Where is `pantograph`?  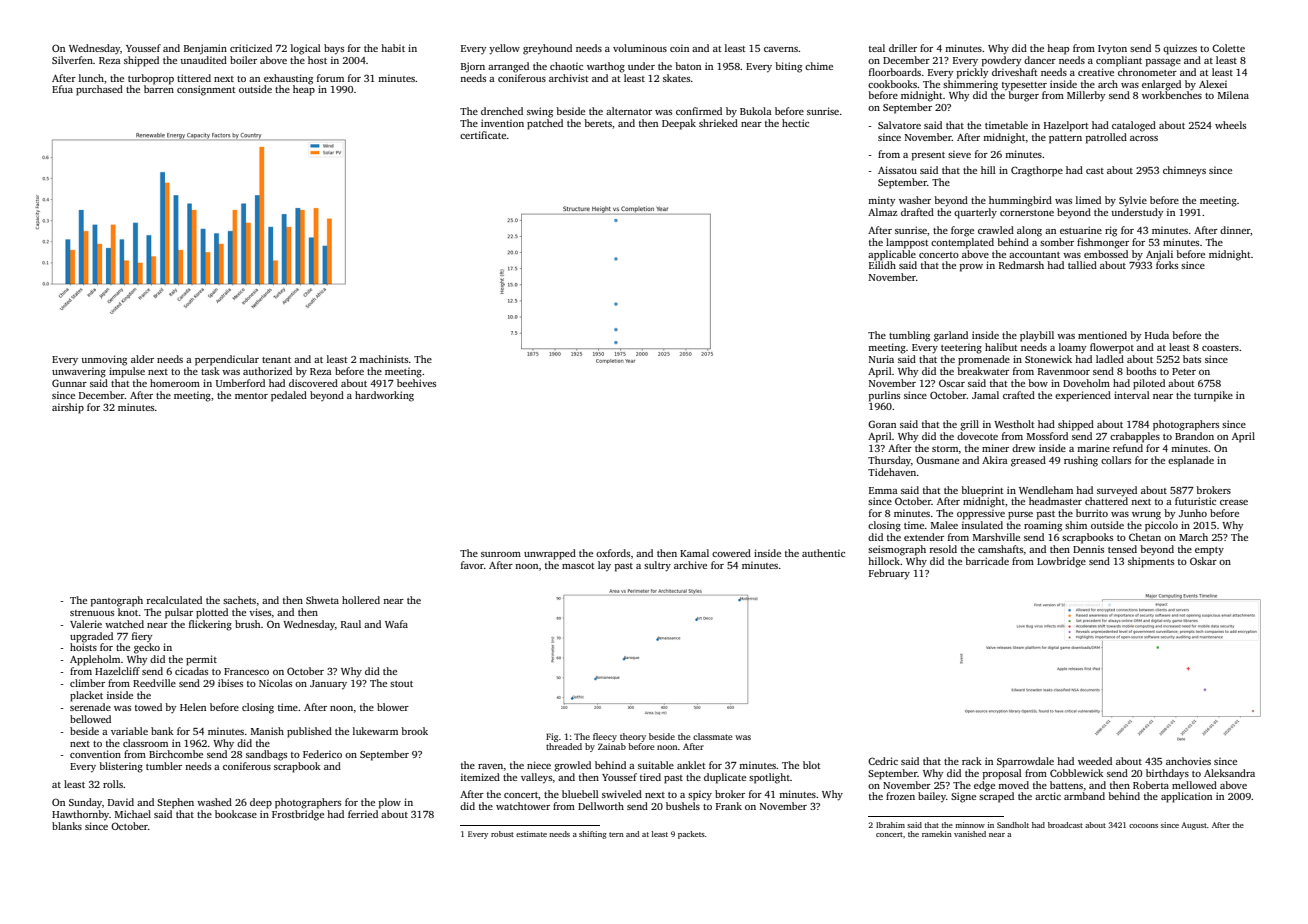
pantograph is located at coordinates (117, 601).
